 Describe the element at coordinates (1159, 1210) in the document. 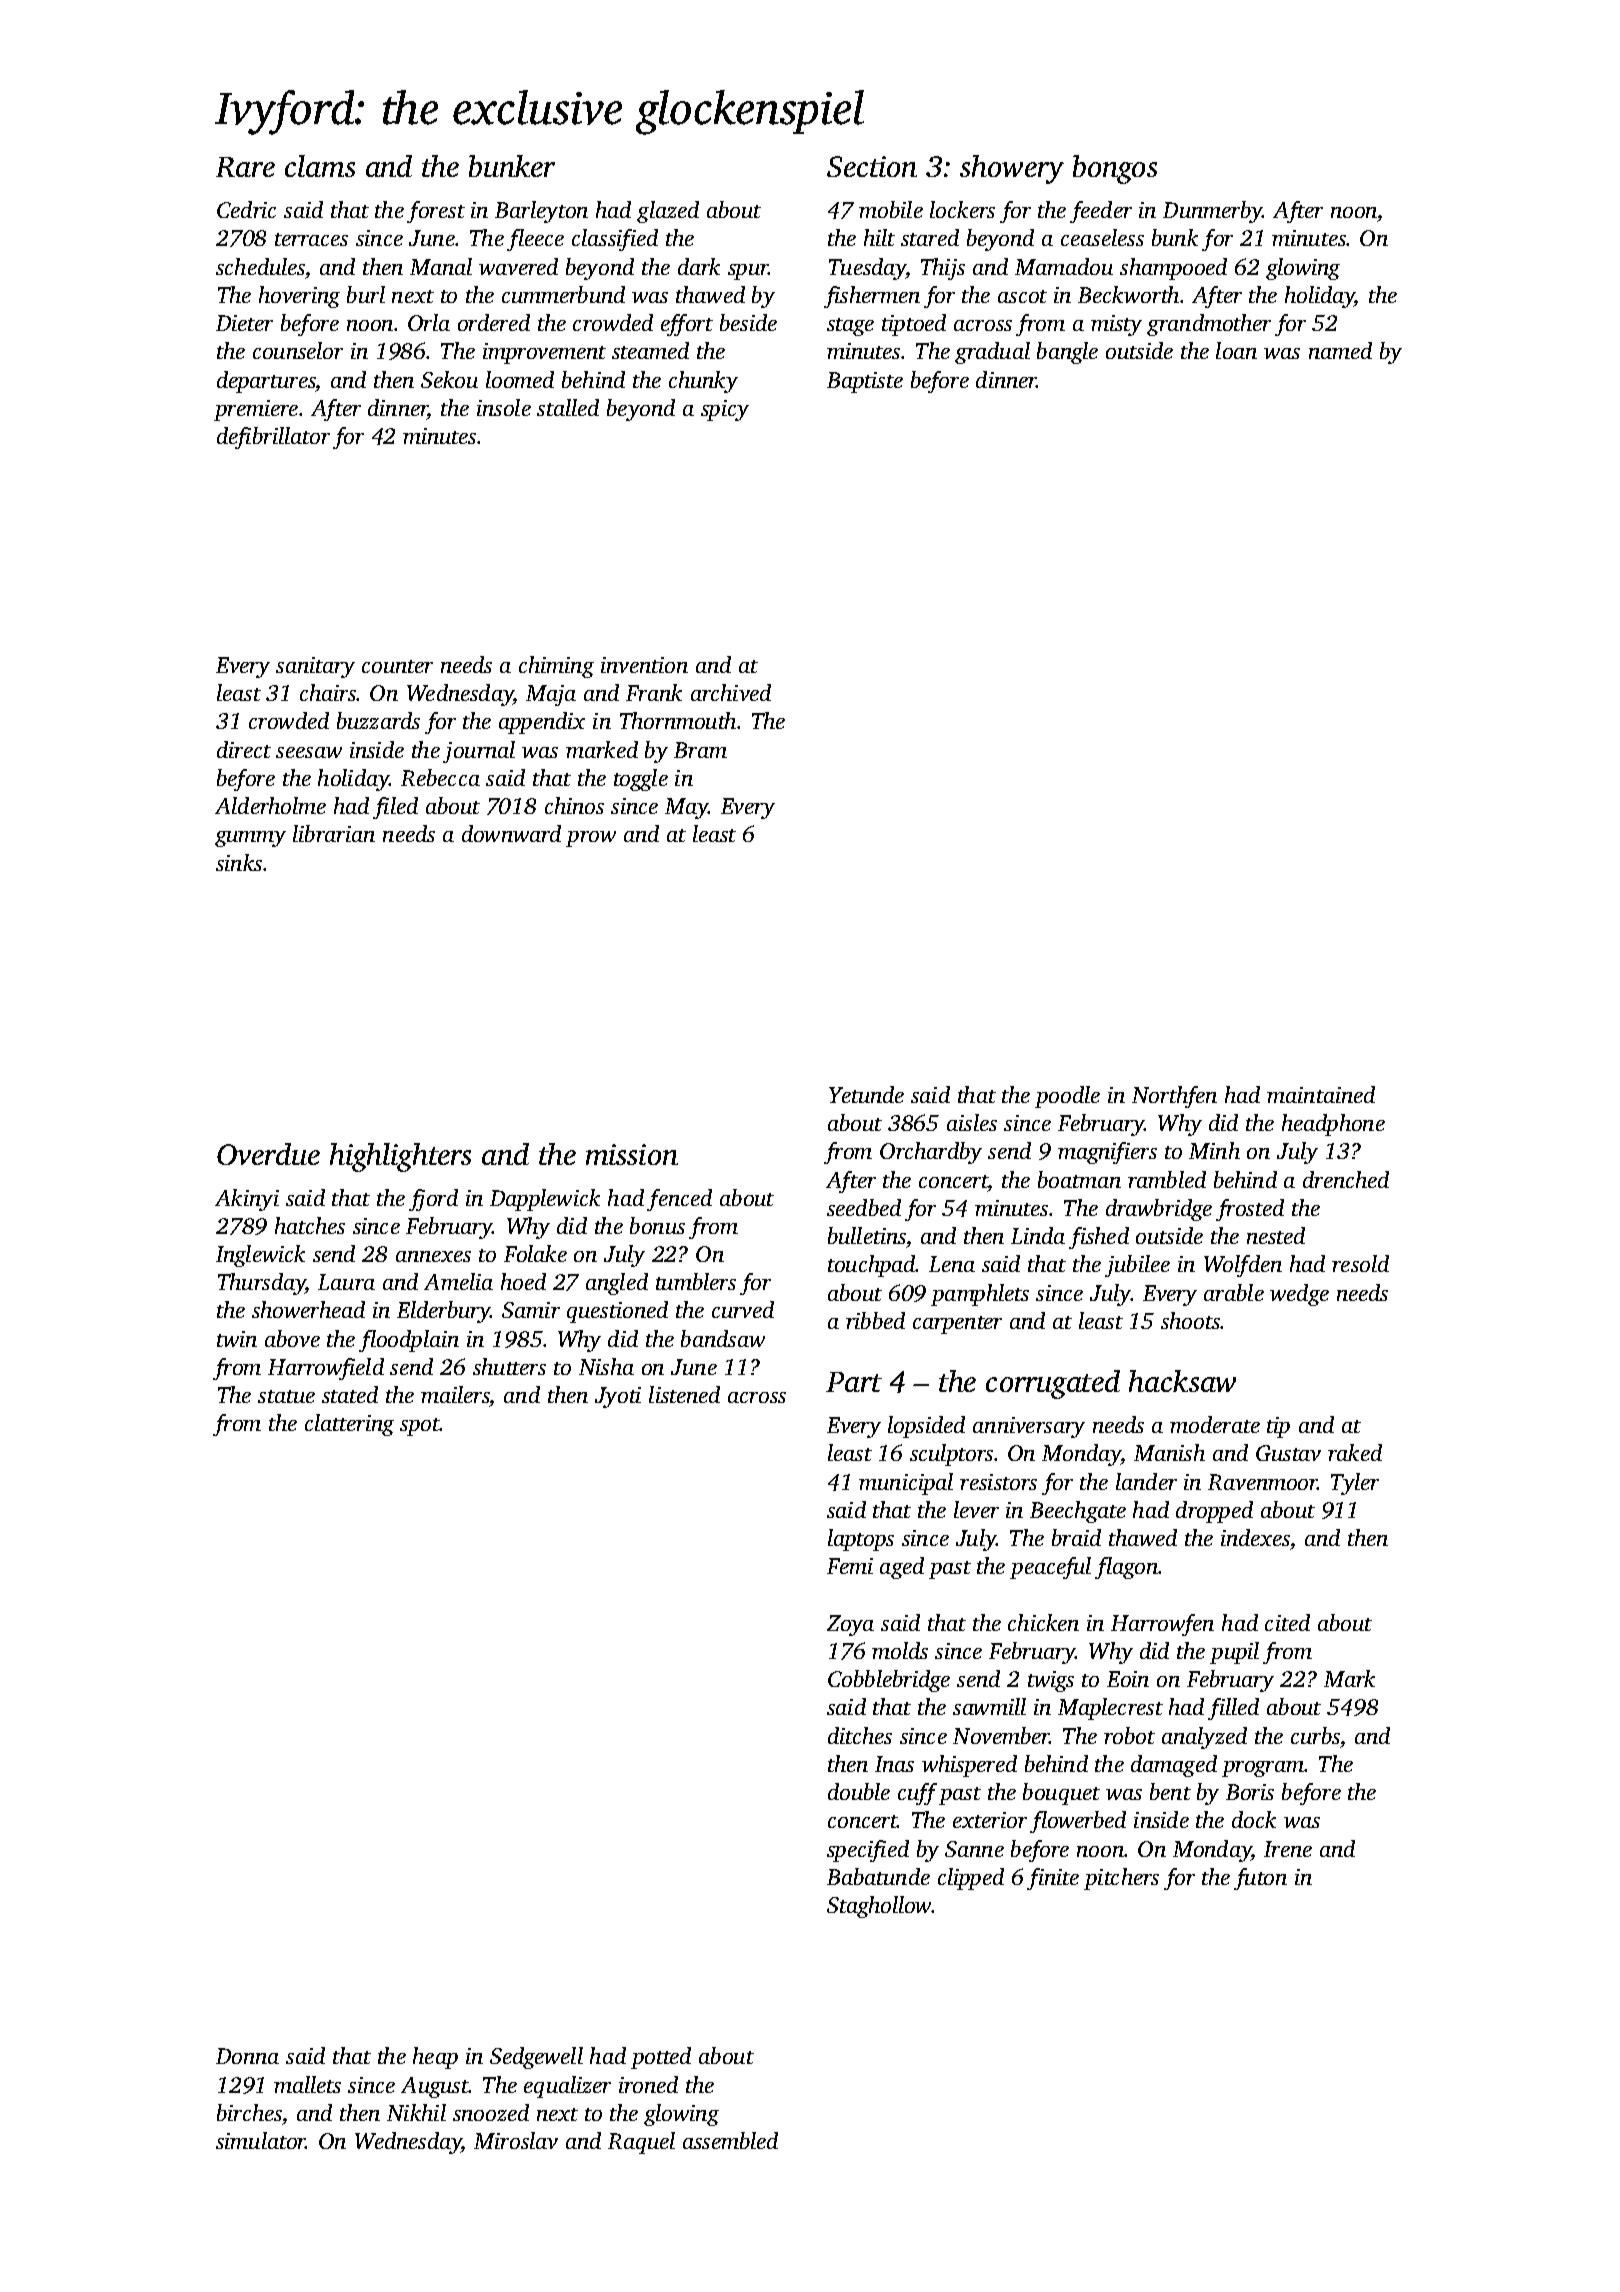

I see `drawbridge` at that location.
